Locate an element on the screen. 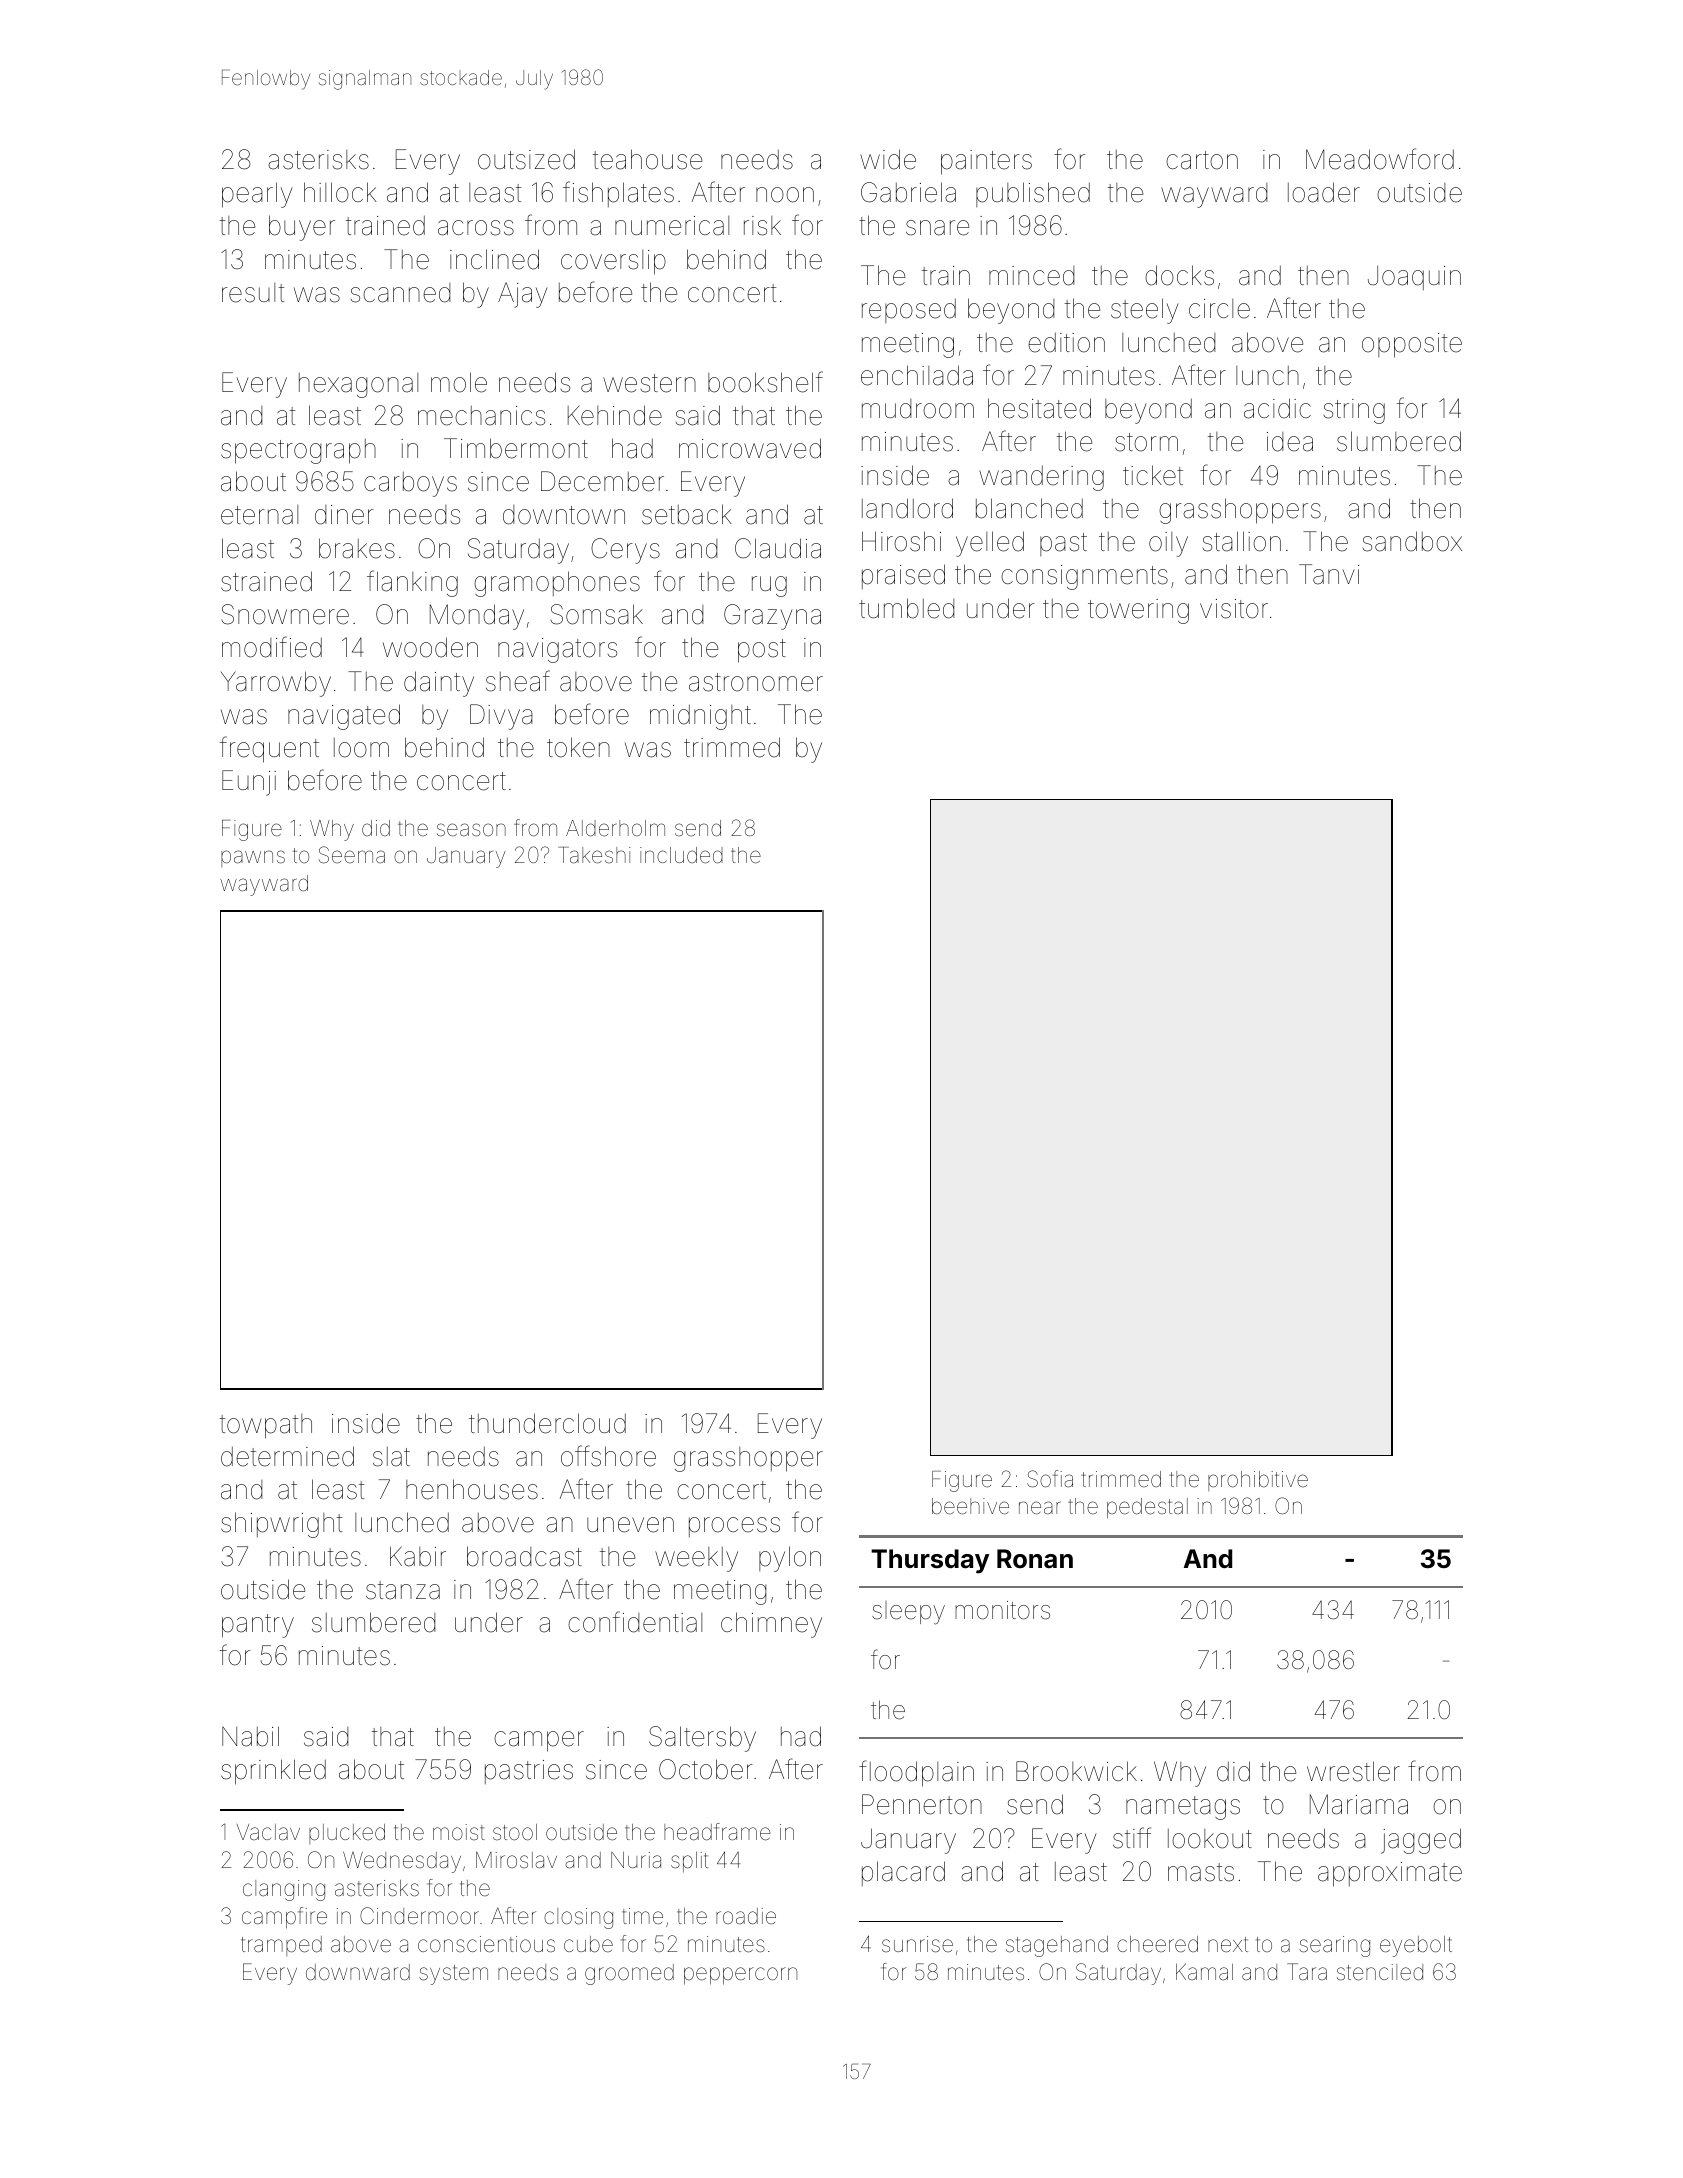 This screenshot has height=2178, width=1683. Seema is located at coordinates (352, 855).
